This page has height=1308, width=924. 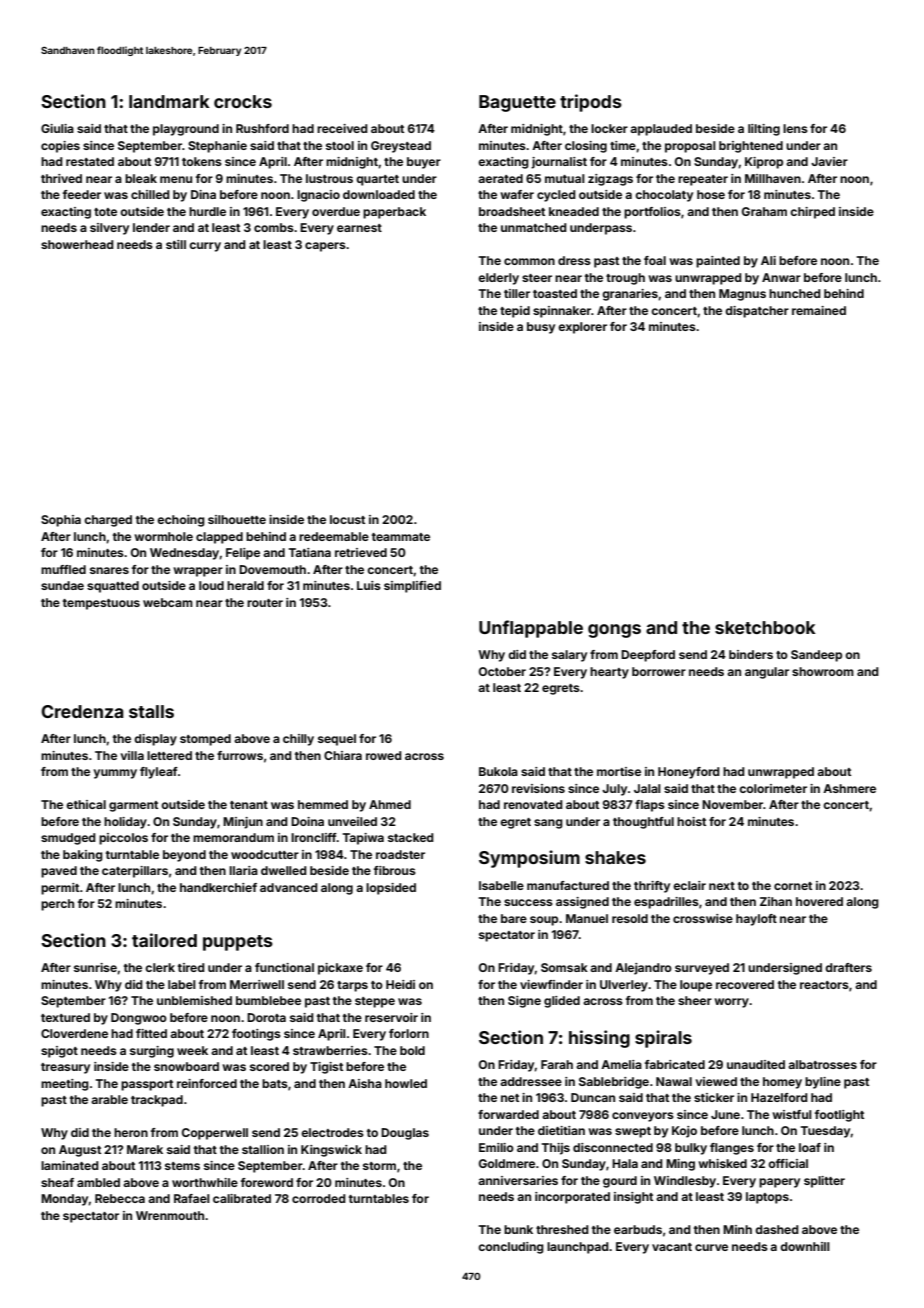 I want to click on lens, so click(x=795, y=128).
